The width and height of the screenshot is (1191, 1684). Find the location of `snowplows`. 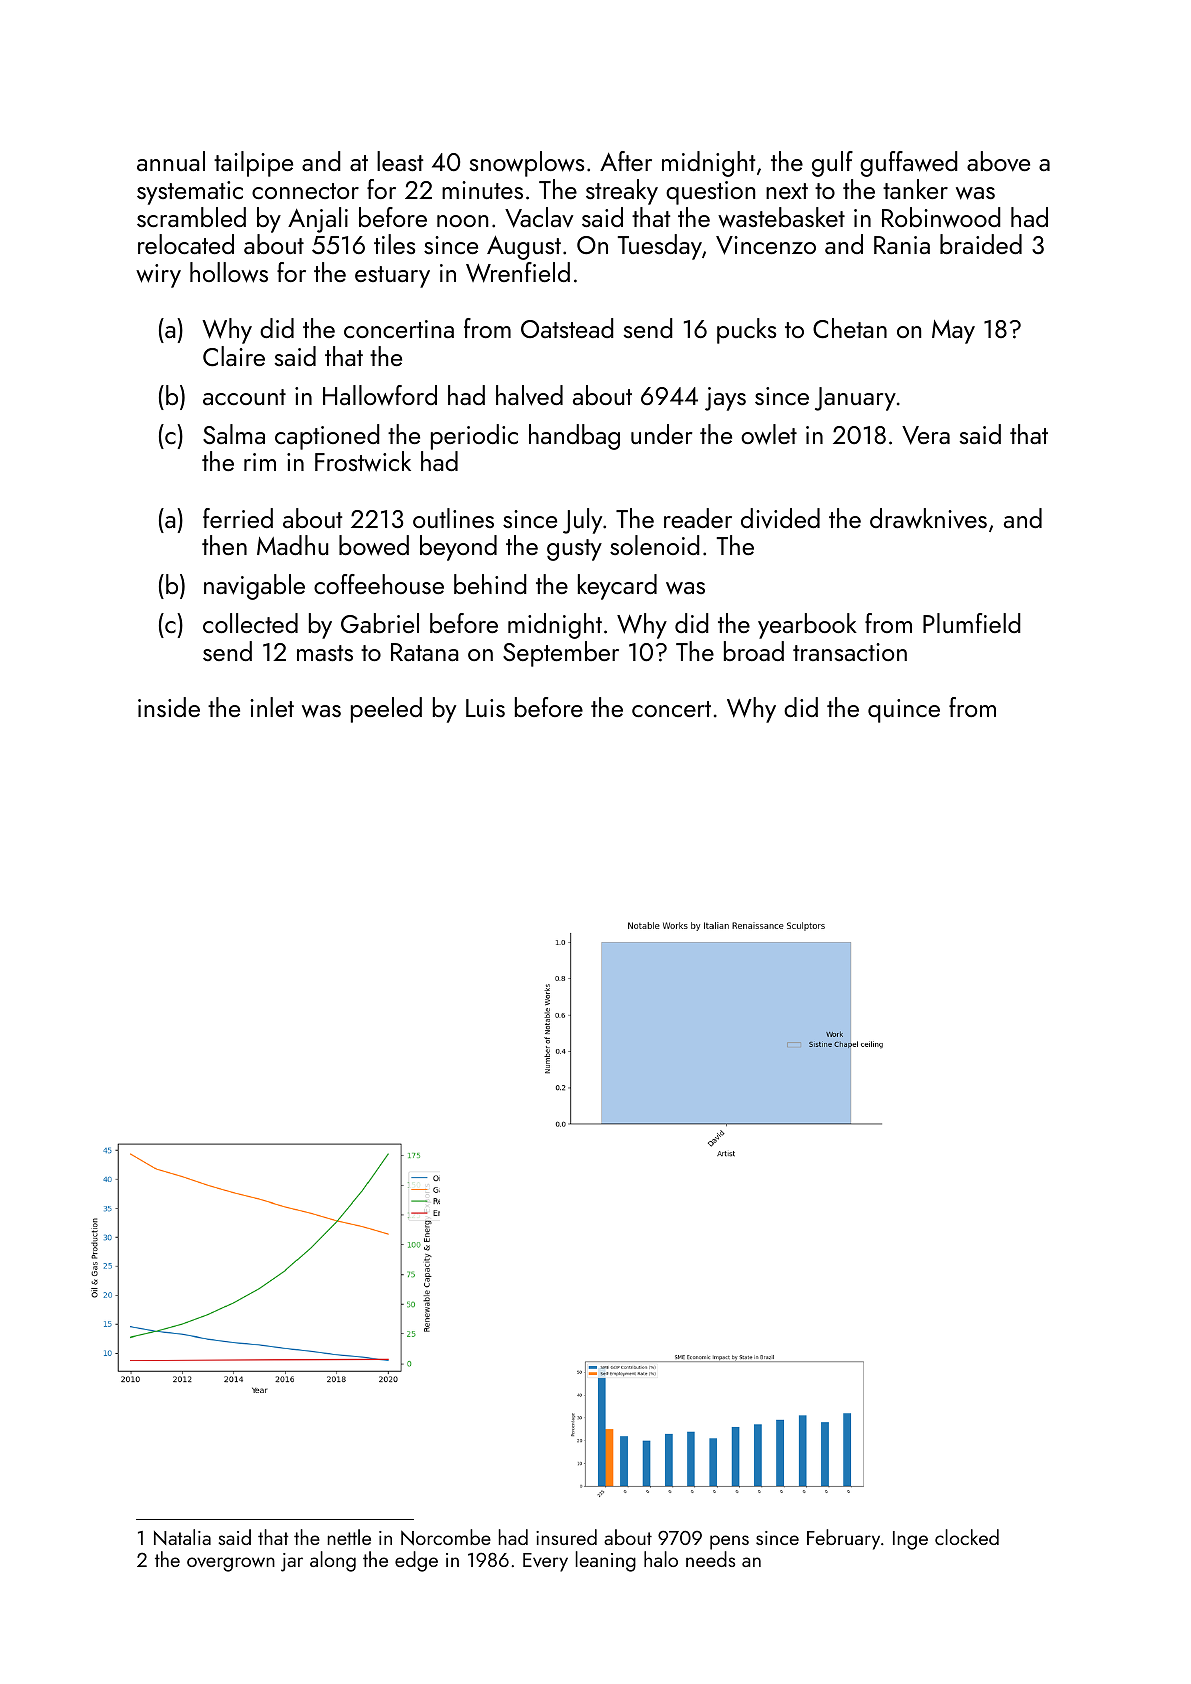

snowplows is located at coordinates (527, 164).
